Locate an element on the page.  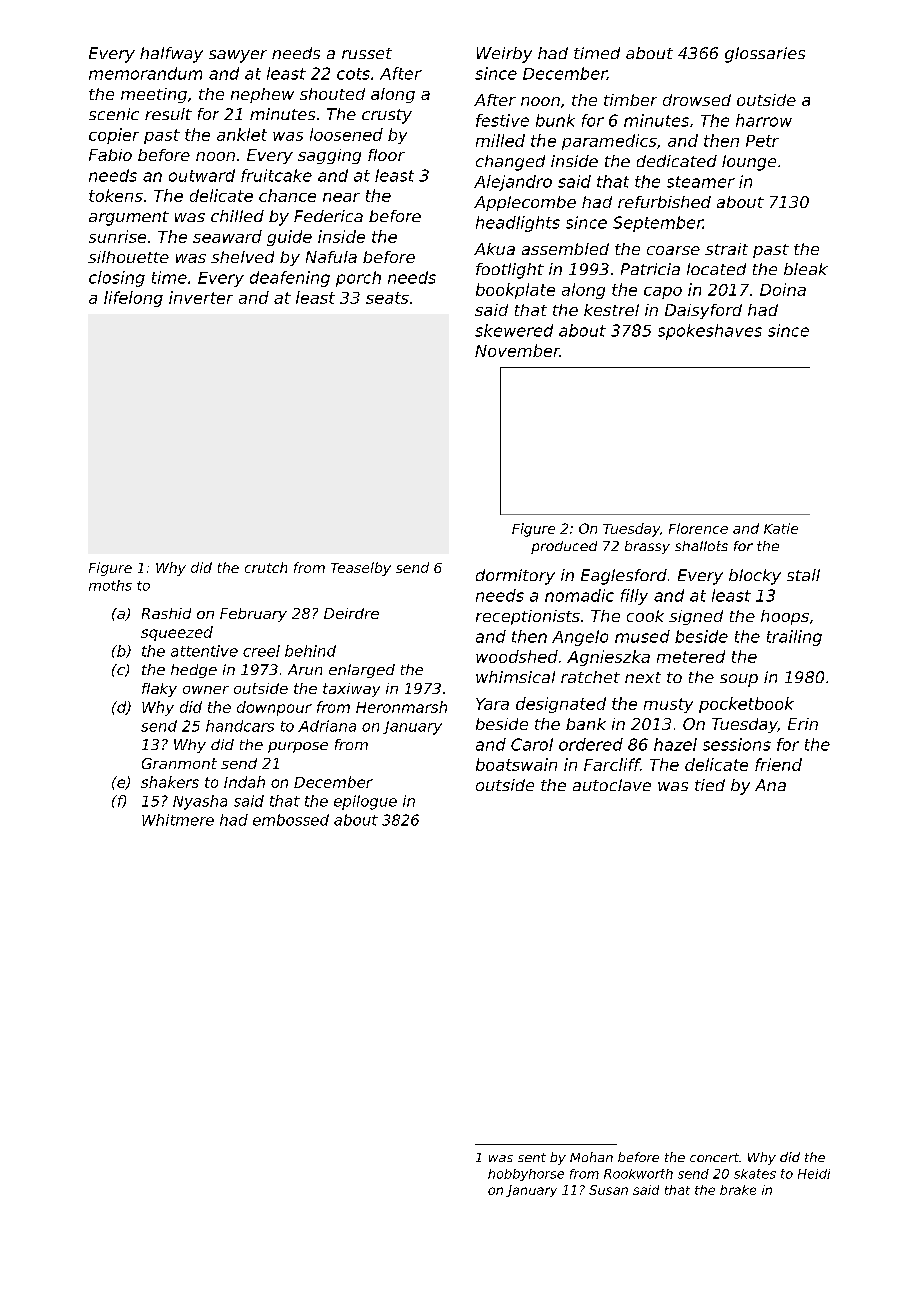
flaky is located at coordinates (159, 690).
